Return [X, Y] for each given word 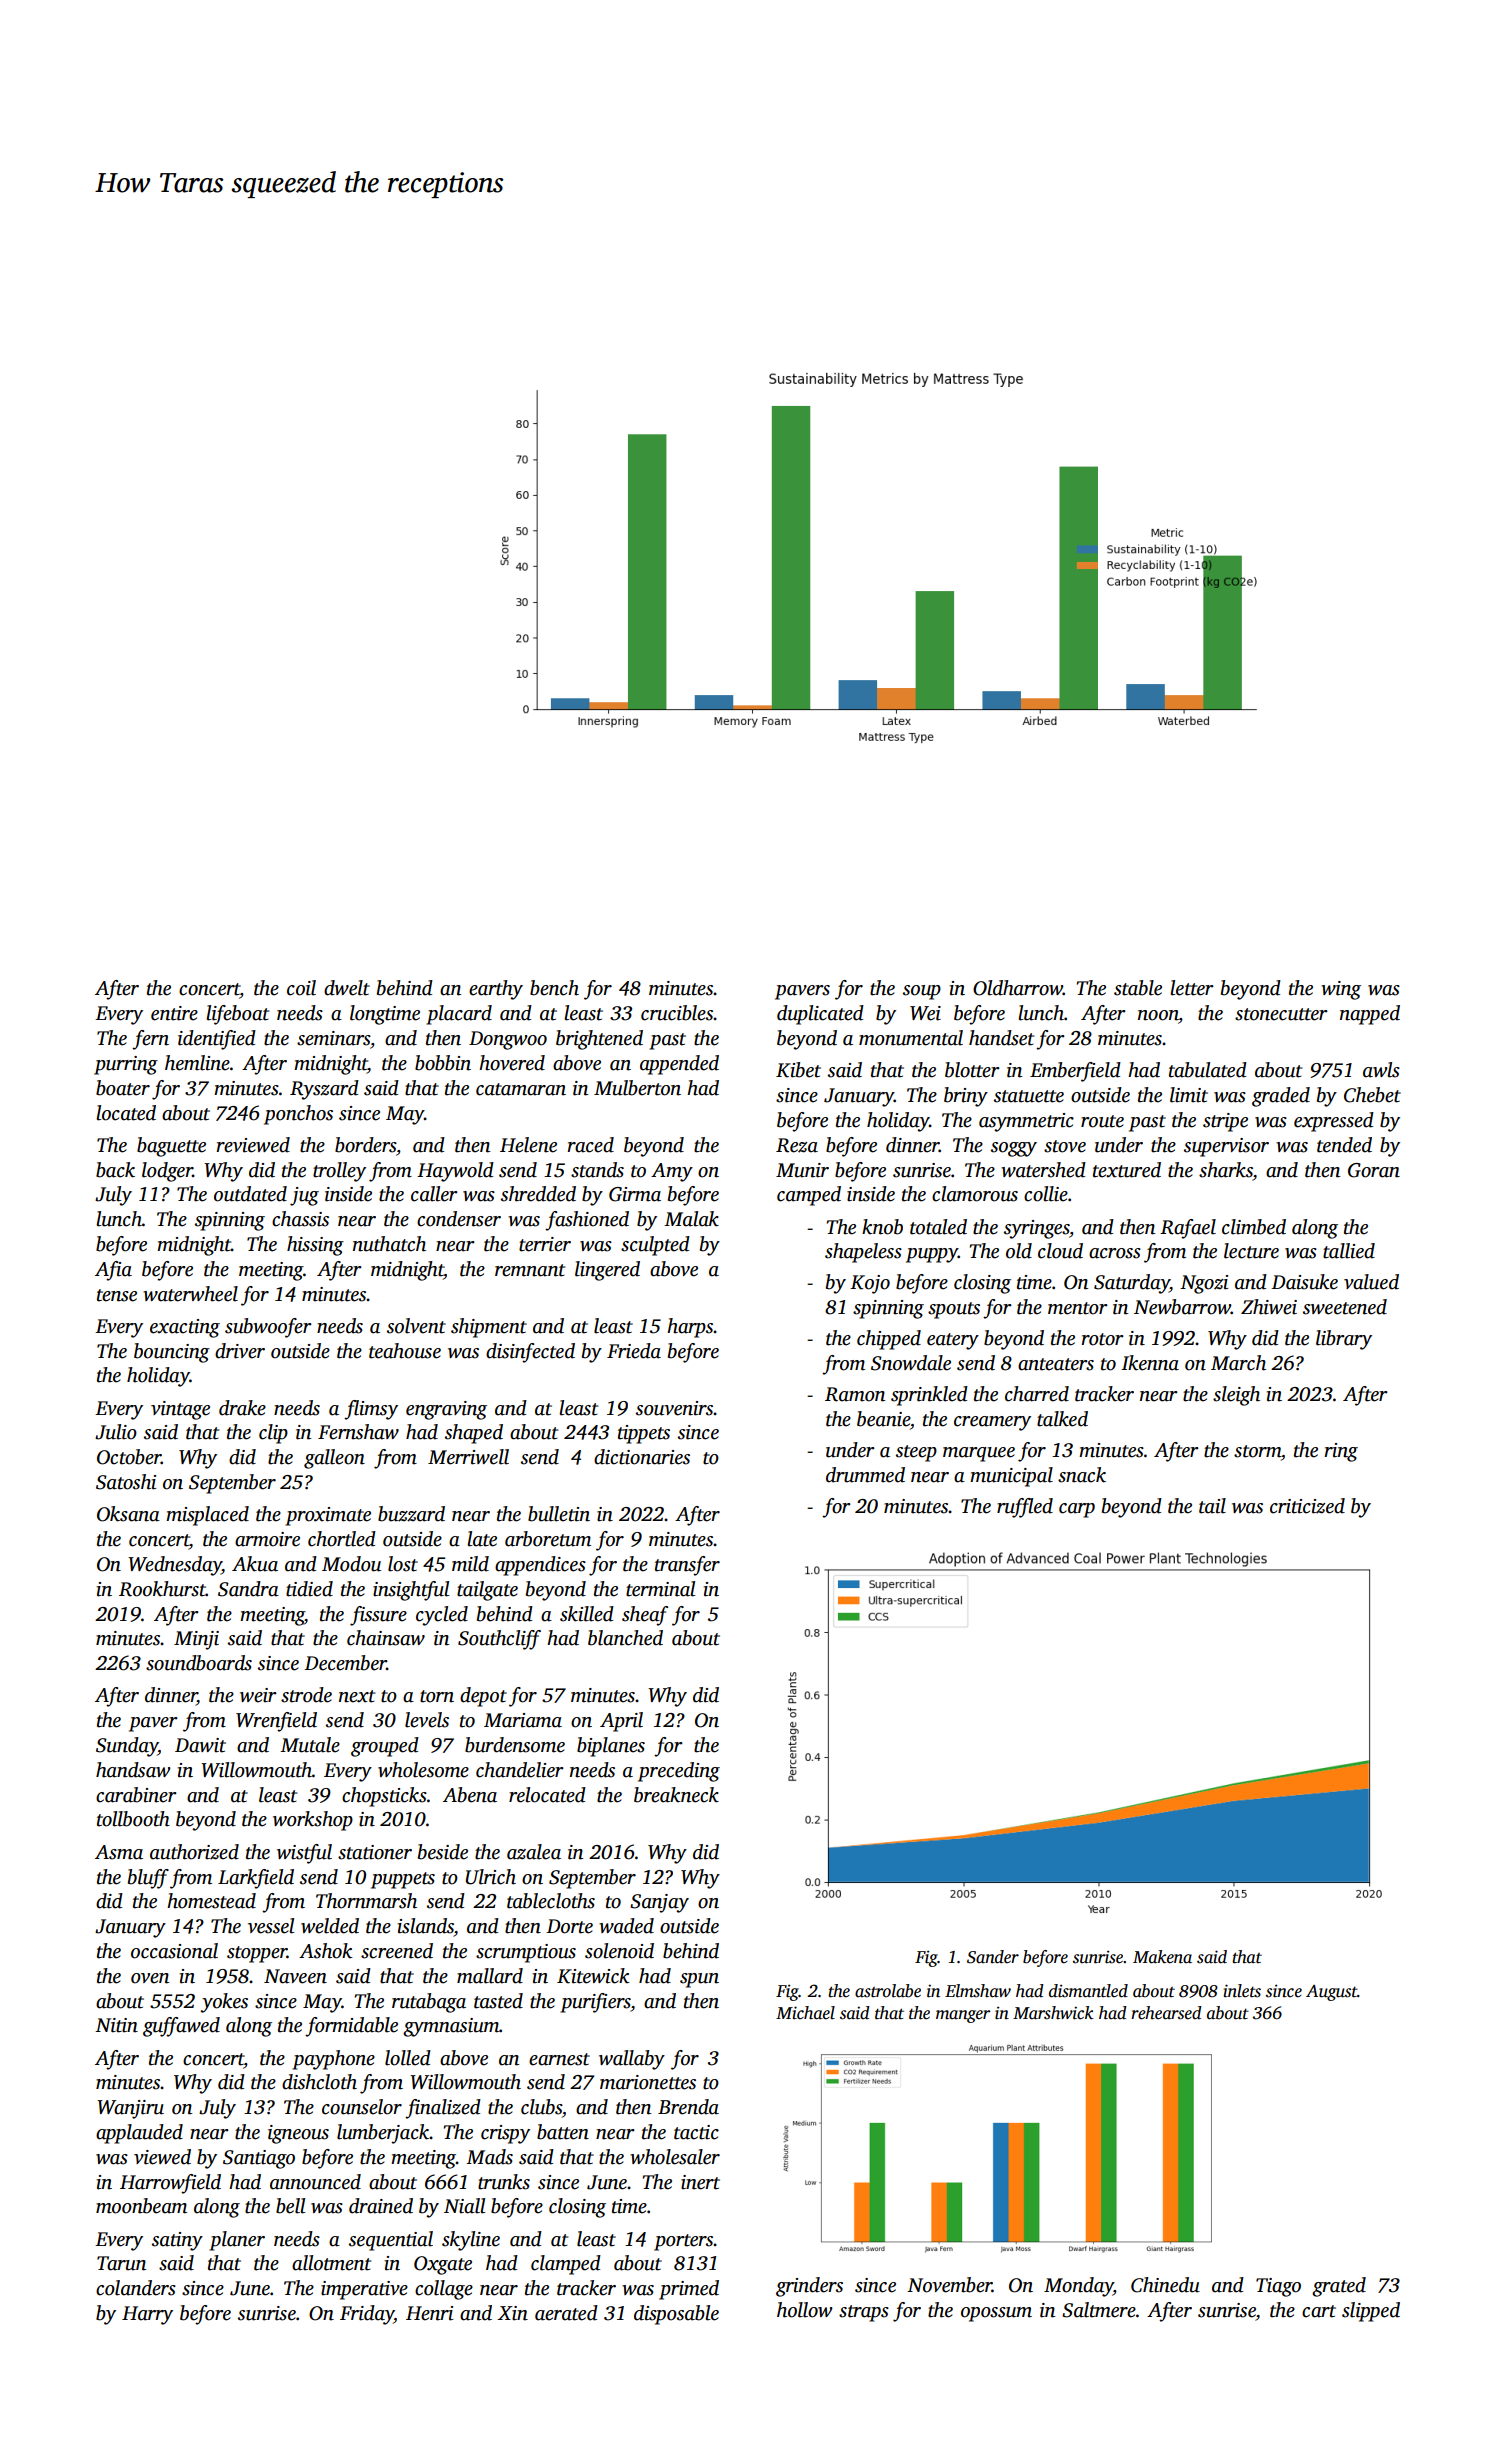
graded [1281, 1097]
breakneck [676, 1795]
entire [174, 1013]
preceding [679, 1772]
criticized [1307, 1506]
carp [1077, 1510]
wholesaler [675, 2157]
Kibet [798, 1070]
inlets [1242, 1991]
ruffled [1025, 1508]
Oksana [128, 1514]
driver [240, 1351]
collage [444, 2290]
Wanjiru [130, 2109]
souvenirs [674, 1408]
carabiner [136, 1795]
